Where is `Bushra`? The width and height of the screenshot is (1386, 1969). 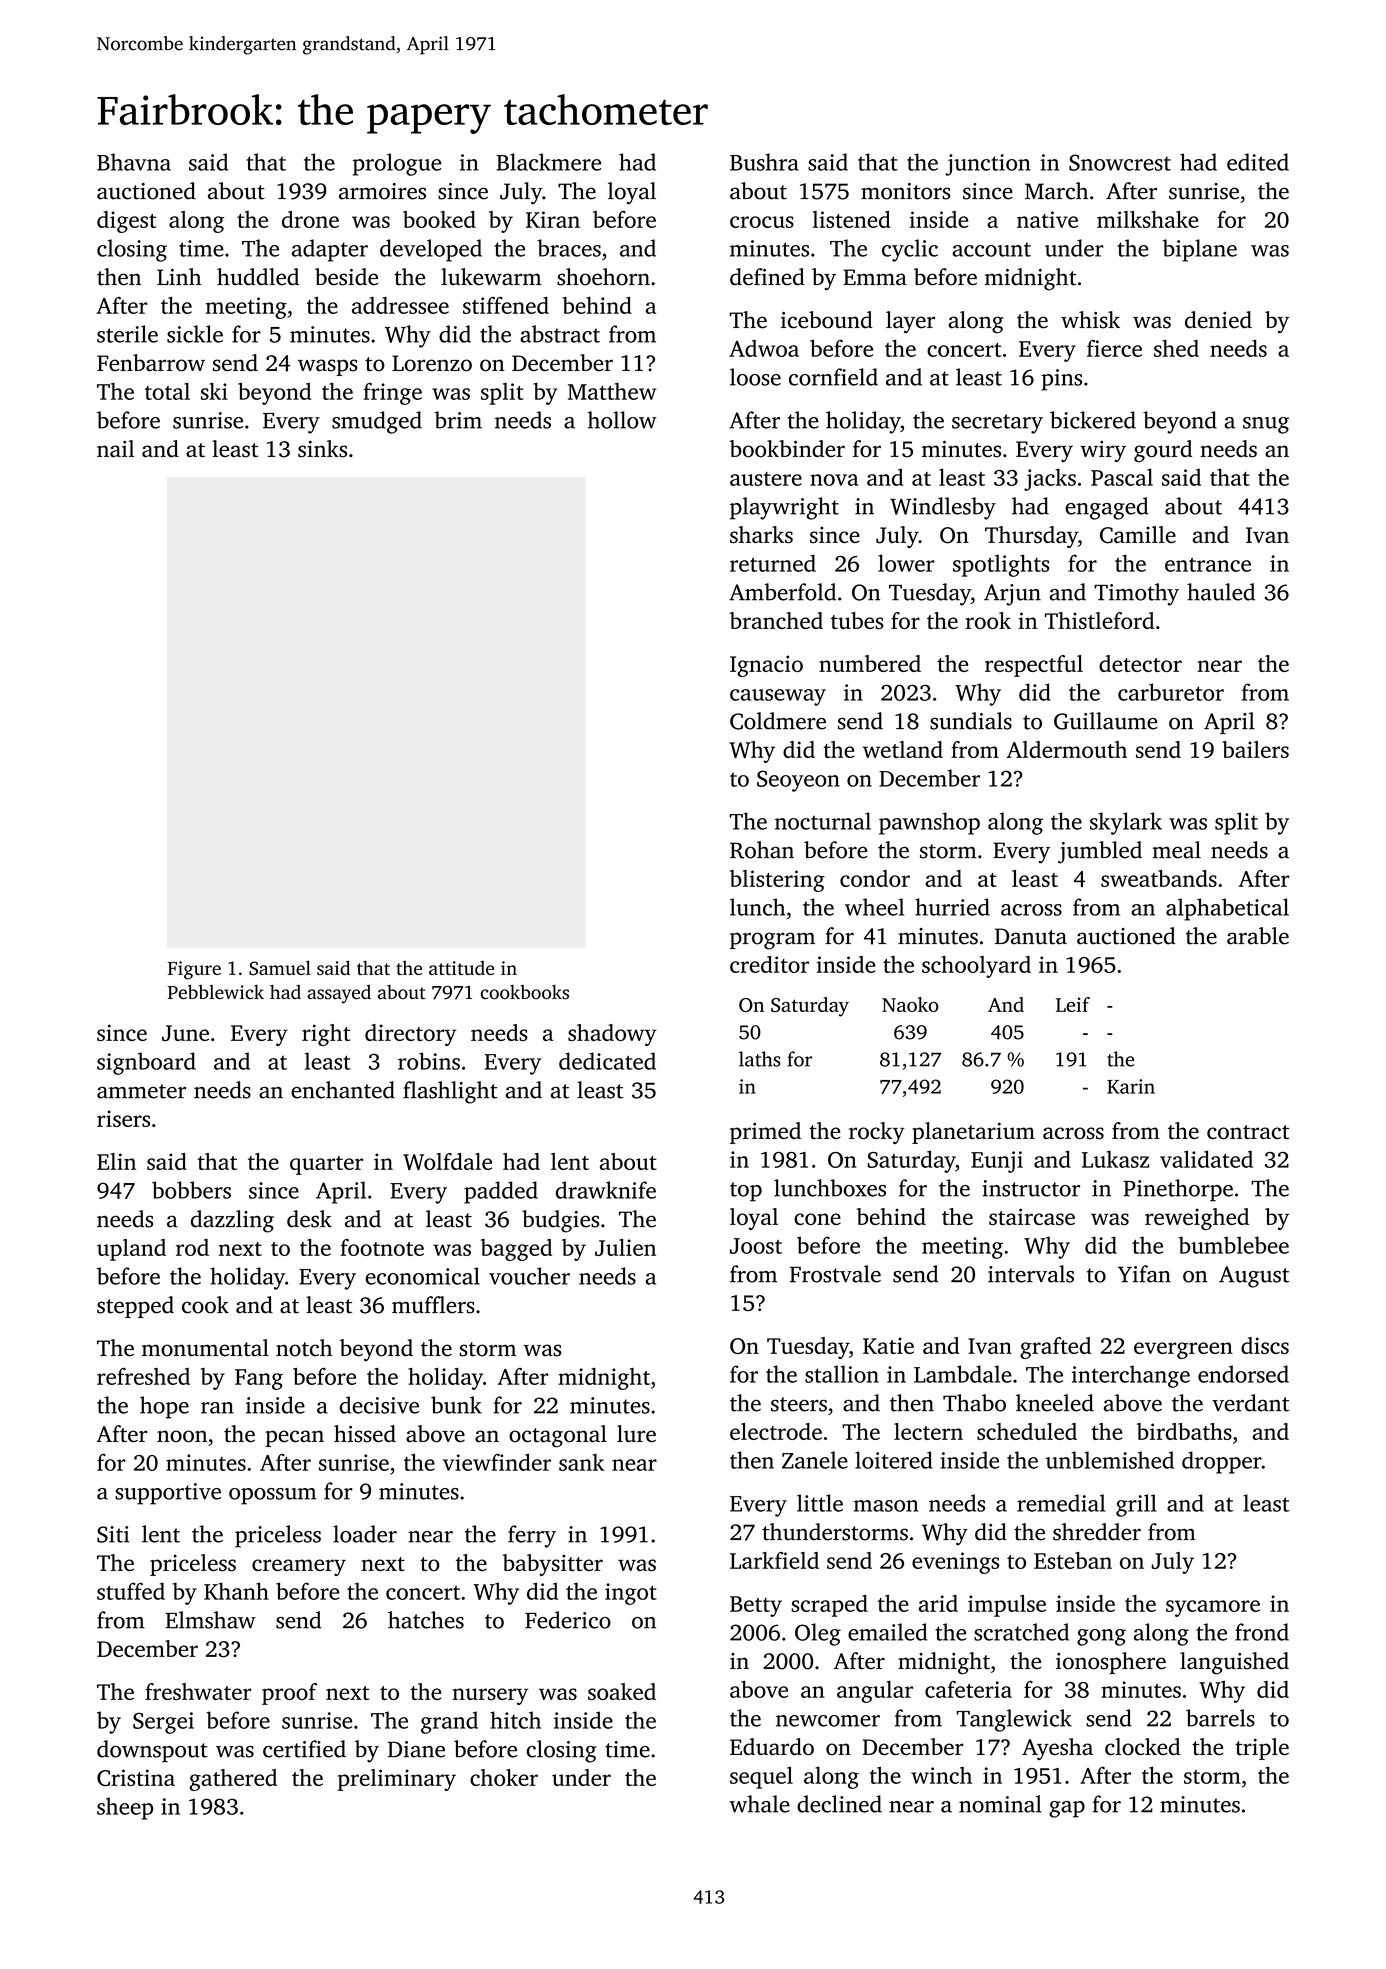 Bushra is located at coordinates (764, 162).
